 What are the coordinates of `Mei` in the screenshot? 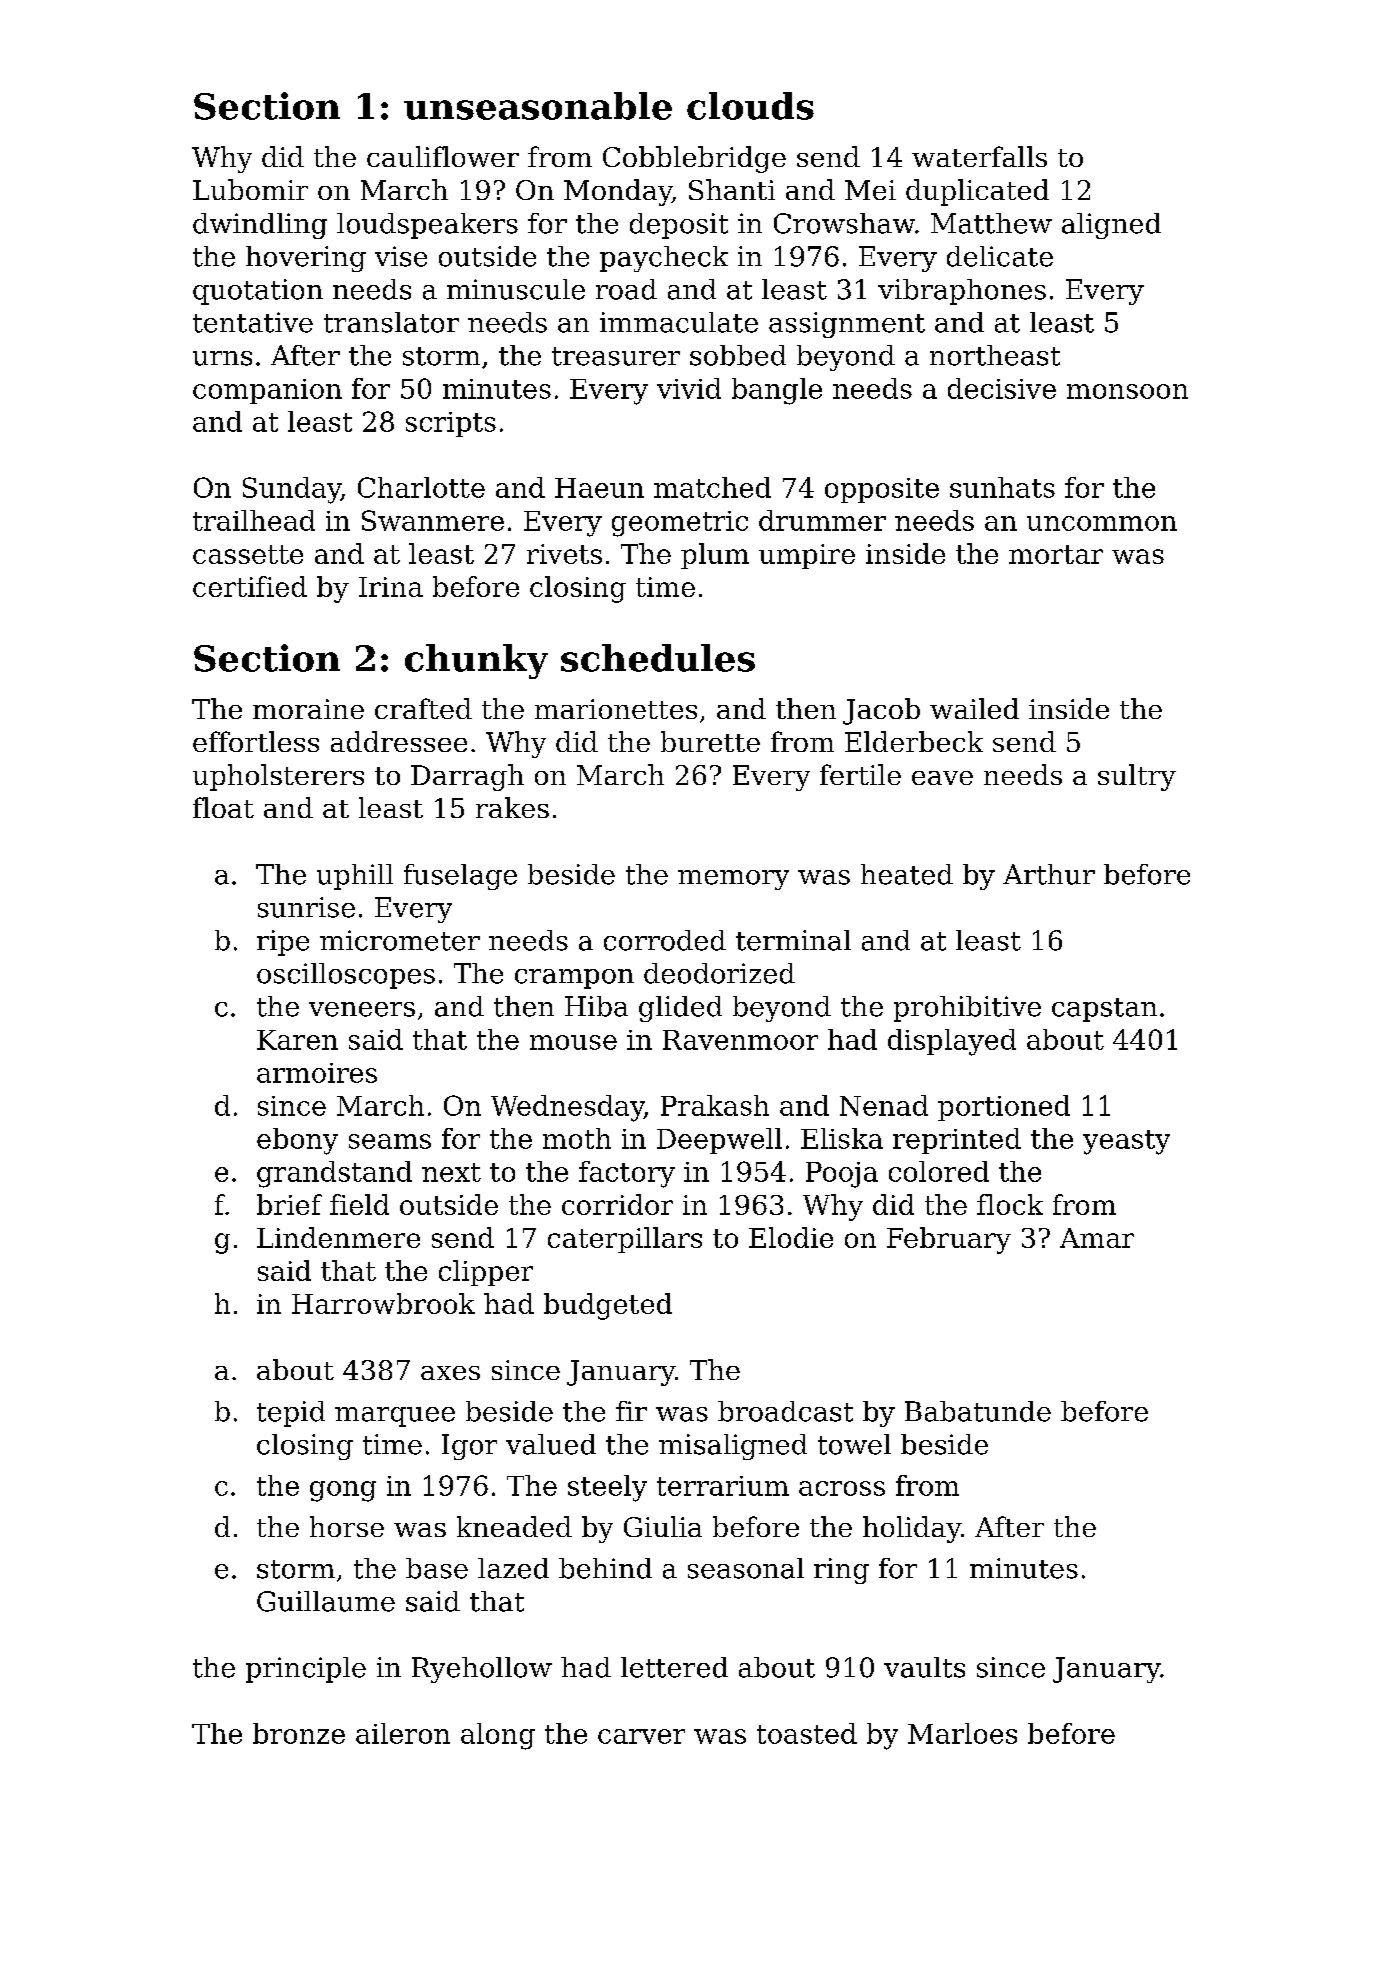 It's located at (870, 190).
